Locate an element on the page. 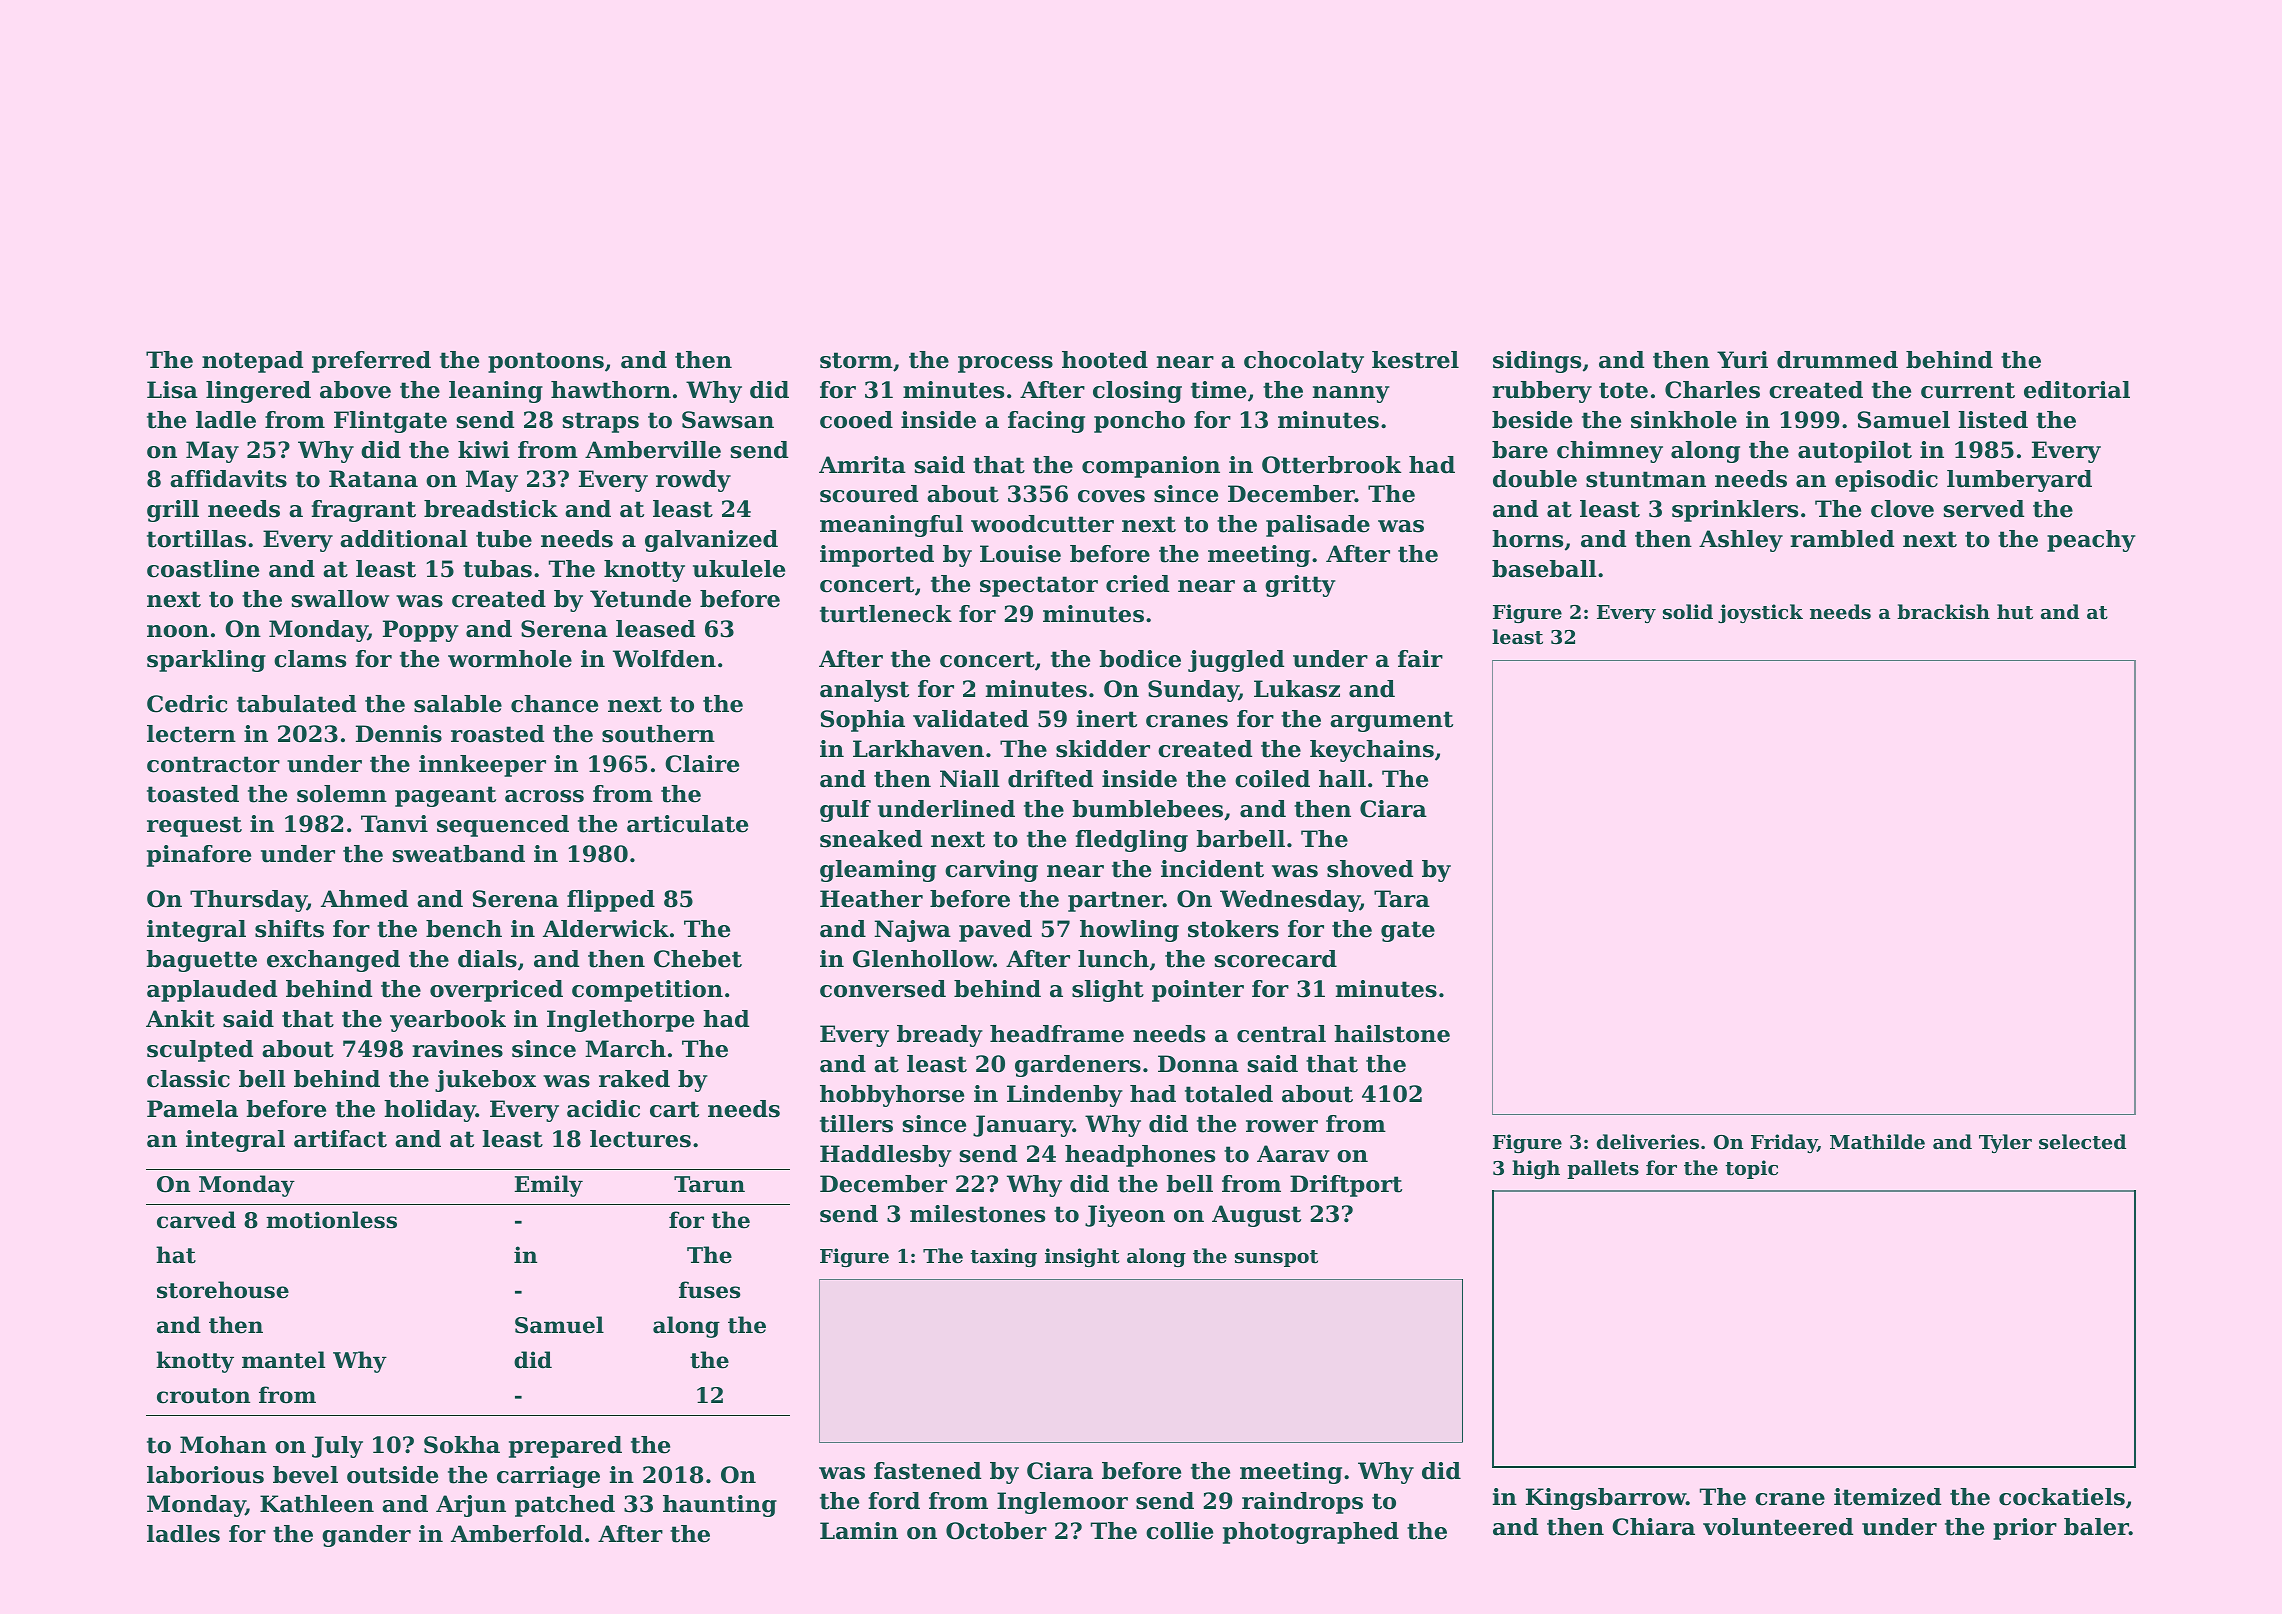  Inglemoor is located at coordinates (1062, 1503).
